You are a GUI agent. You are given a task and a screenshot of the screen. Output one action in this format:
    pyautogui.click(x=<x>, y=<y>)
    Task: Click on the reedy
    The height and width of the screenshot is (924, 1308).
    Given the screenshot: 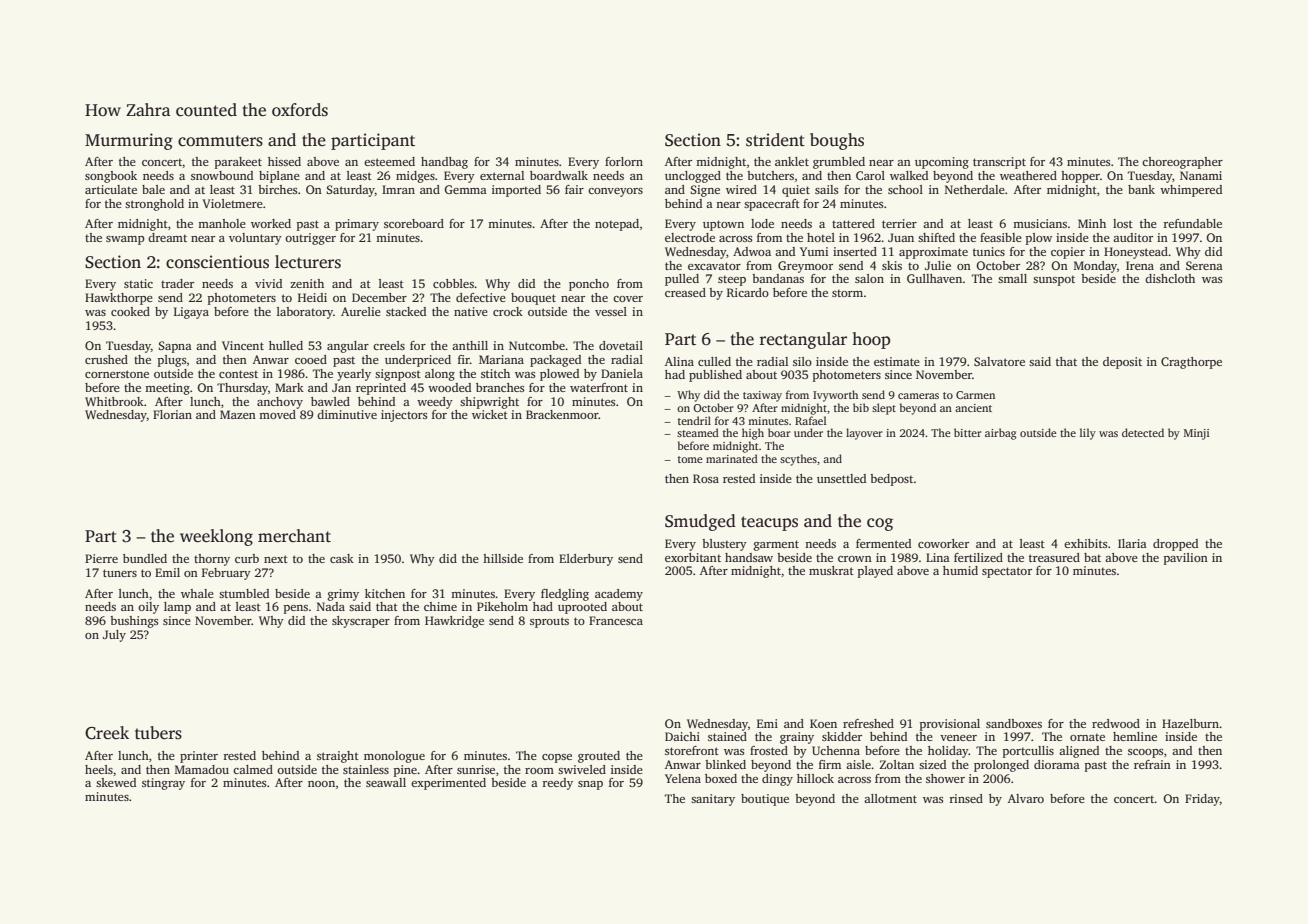 What is the action you would take?
    pyautogui.click(x=557, y=784)
